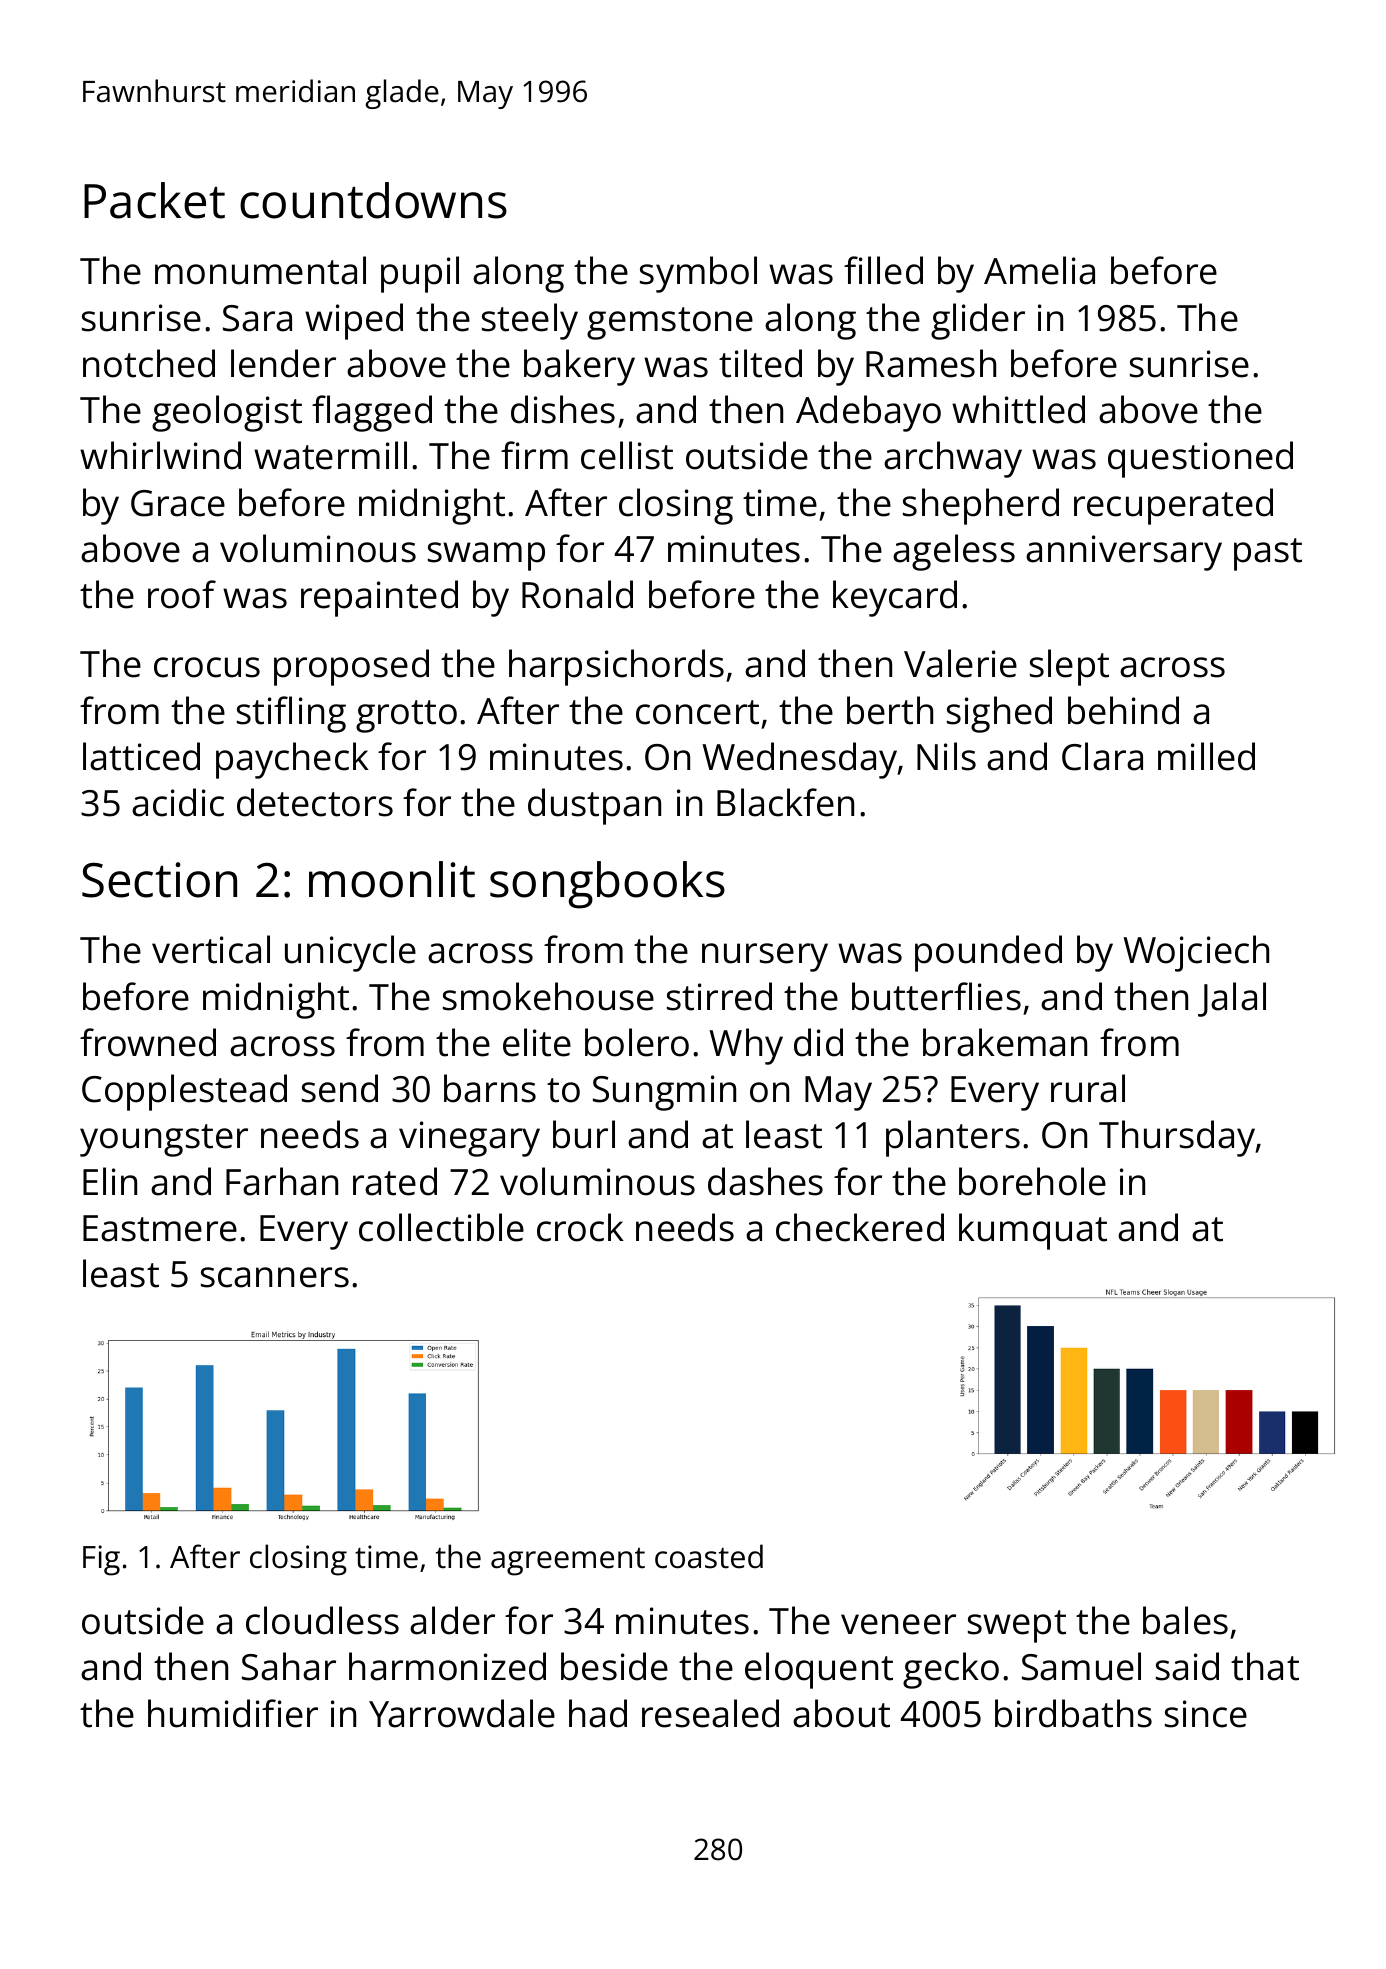 Image resolution: width=1386 pixels, height=1969 pixels. What do you see at coordinates (1196, 953) in the screenshot?
I see `Wojciech` at bounding box center [1196, 953].
